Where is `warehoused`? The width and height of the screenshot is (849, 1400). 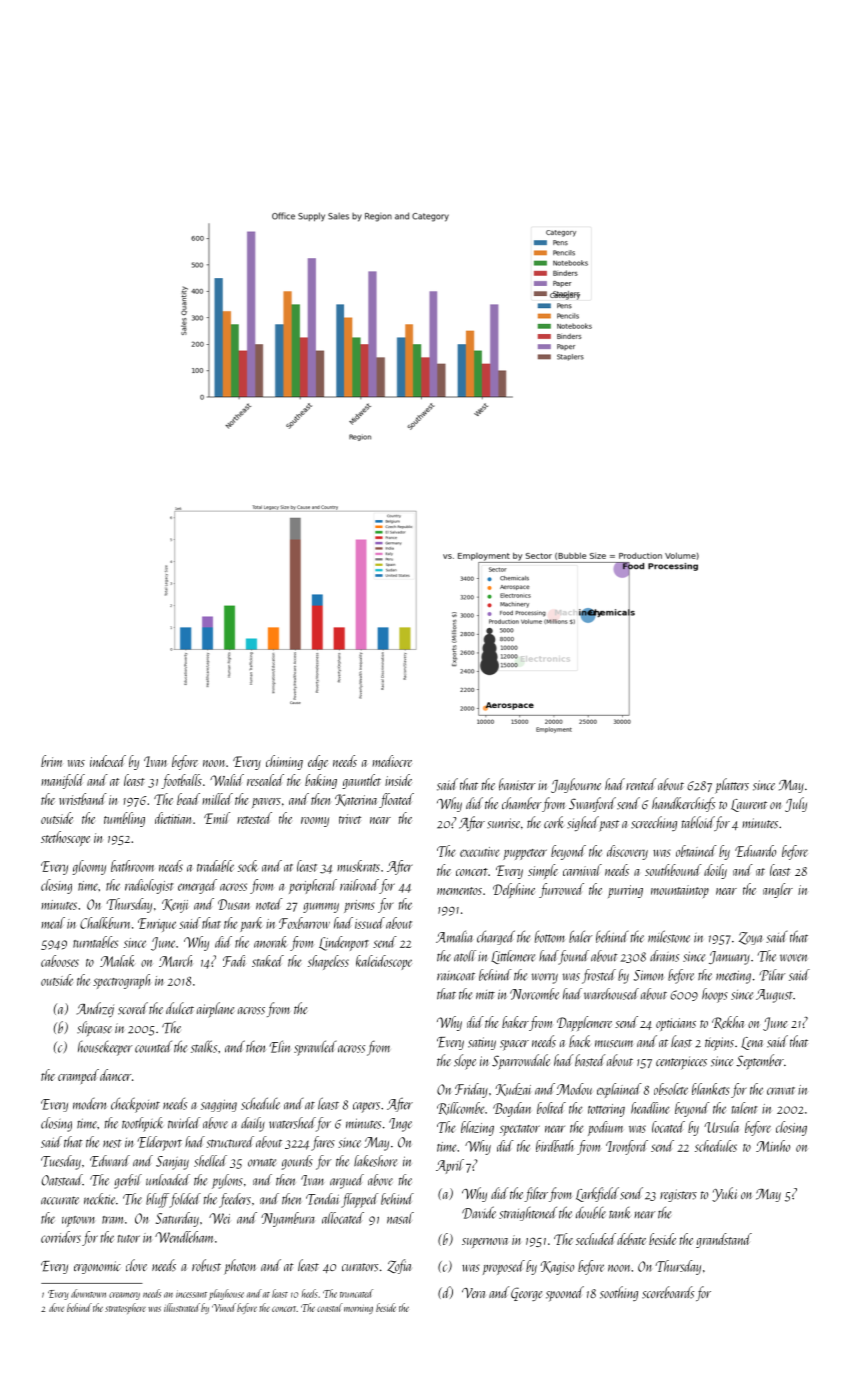 warehoused is located at coordinates (611, 994).
